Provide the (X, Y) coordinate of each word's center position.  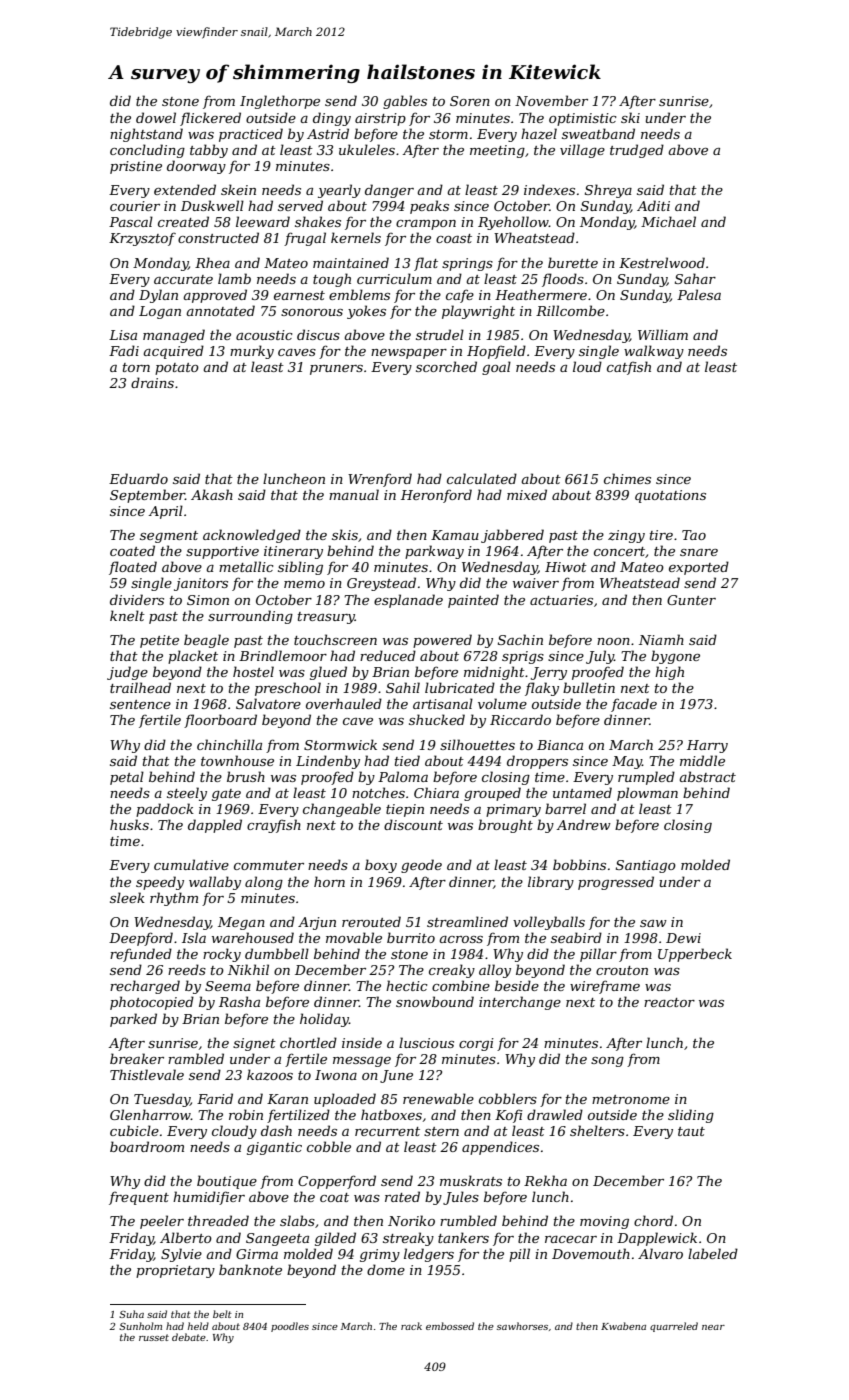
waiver (536, 583)
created (183, 221)
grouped (492, 794)
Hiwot (566, 567)
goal (496, 368)
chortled (308, 1042)
